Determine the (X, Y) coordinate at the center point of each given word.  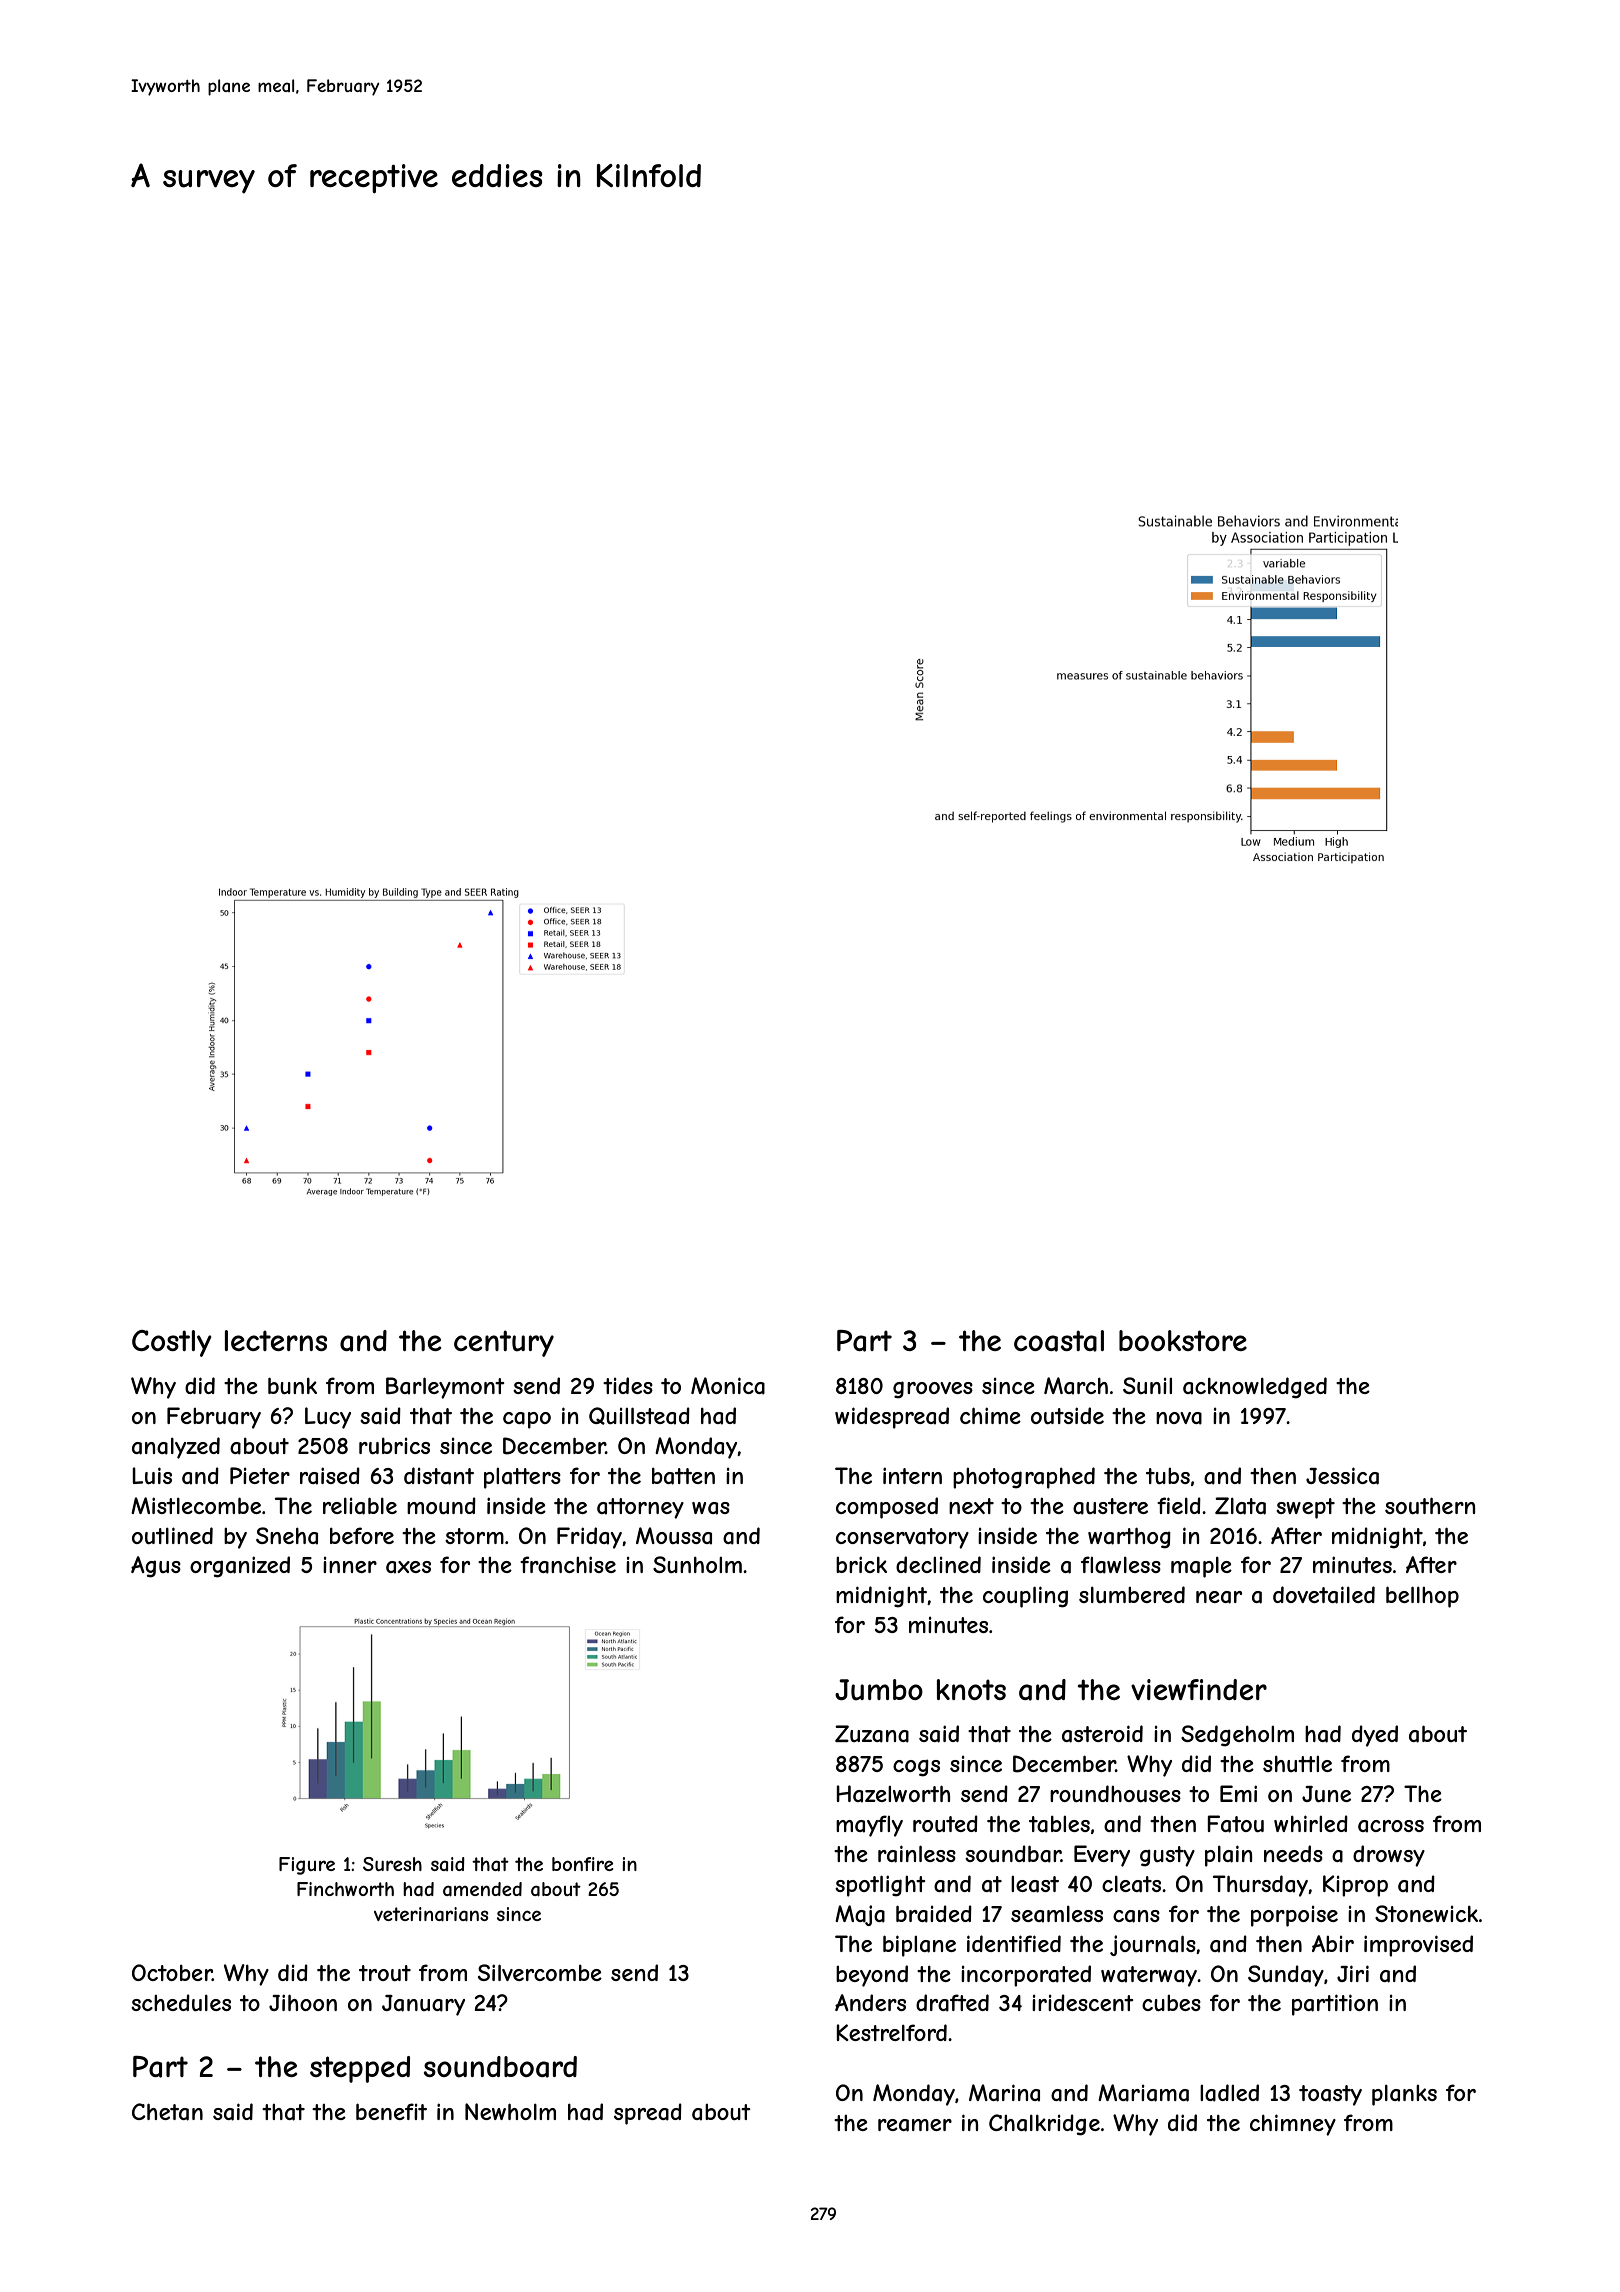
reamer (915, 2125)
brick (861, 1564)
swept (1305, 1508)
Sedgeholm (1237, 1736)
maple (1201, 1567)
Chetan (167, 2112)
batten (683, 1476)
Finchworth (345, 1889)
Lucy (328, 1418)
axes (408, 1567)
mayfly (869, 1826)
